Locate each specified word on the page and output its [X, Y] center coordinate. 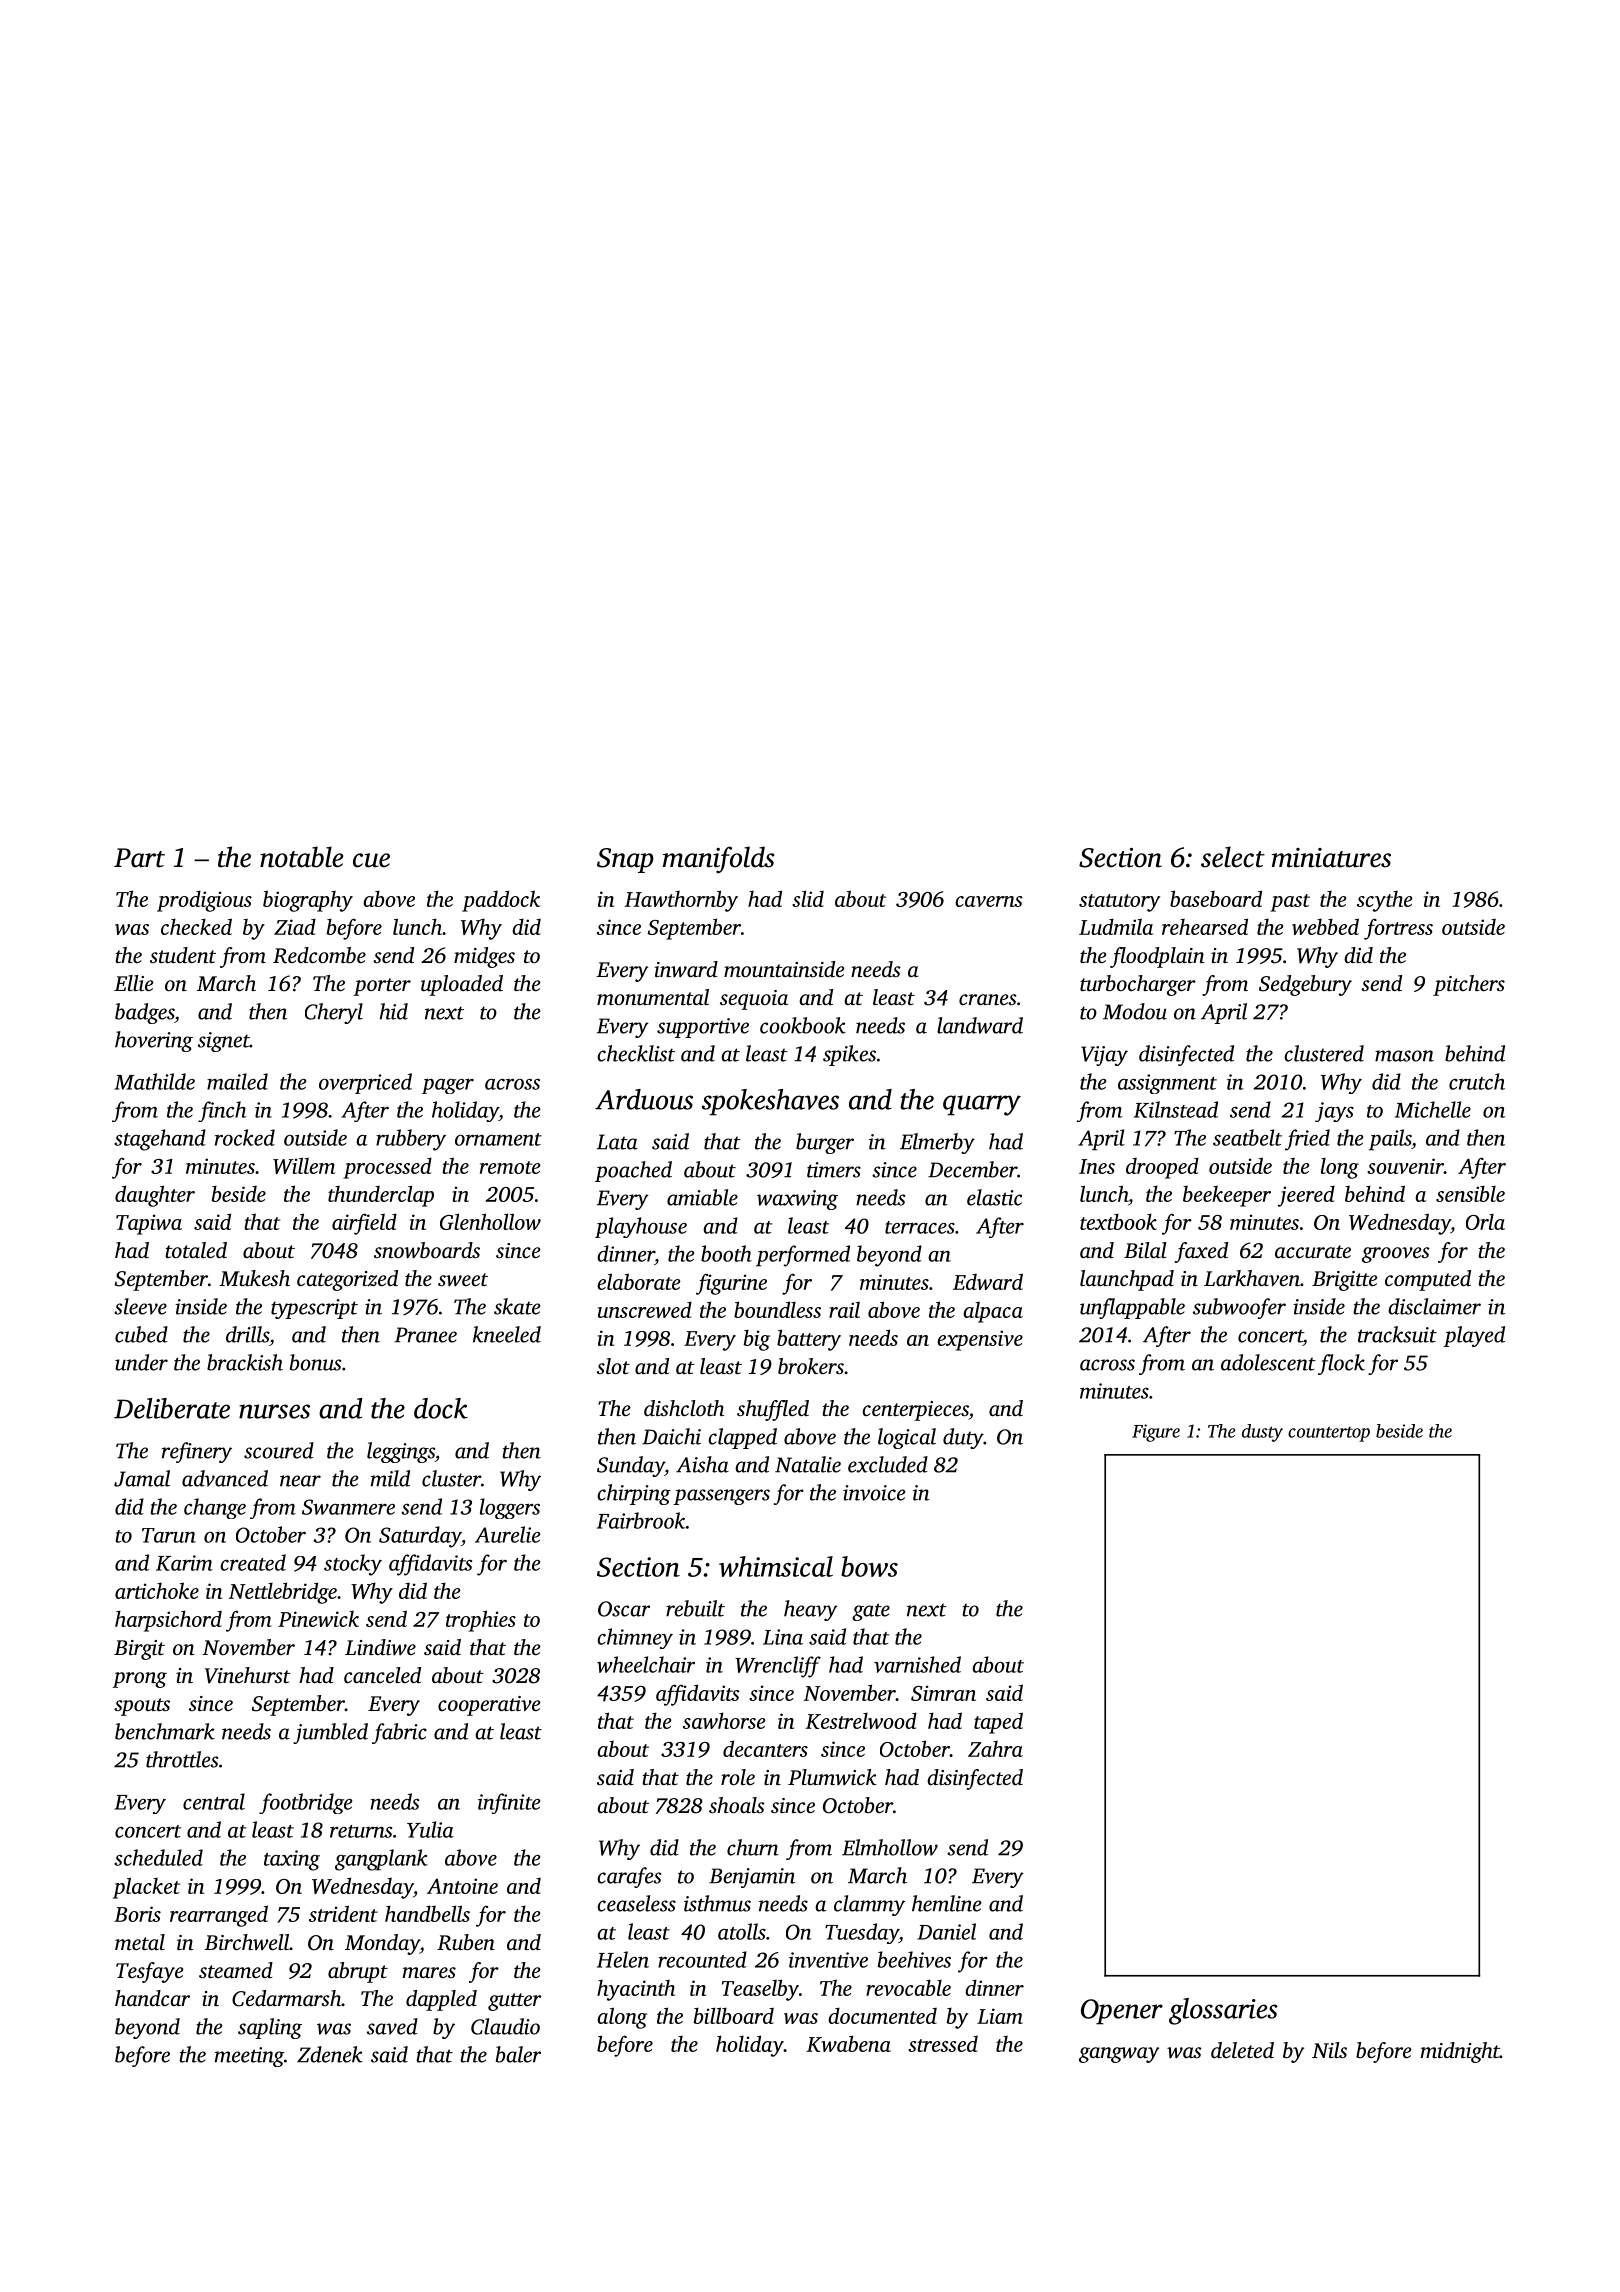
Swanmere [348, 1507]
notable [301, 857]
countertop [1329, 1434]
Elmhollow [890, 1847]
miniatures [1331, 858]
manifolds [719, 860]
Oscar [624, 1609]
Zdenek [330, 2054]
